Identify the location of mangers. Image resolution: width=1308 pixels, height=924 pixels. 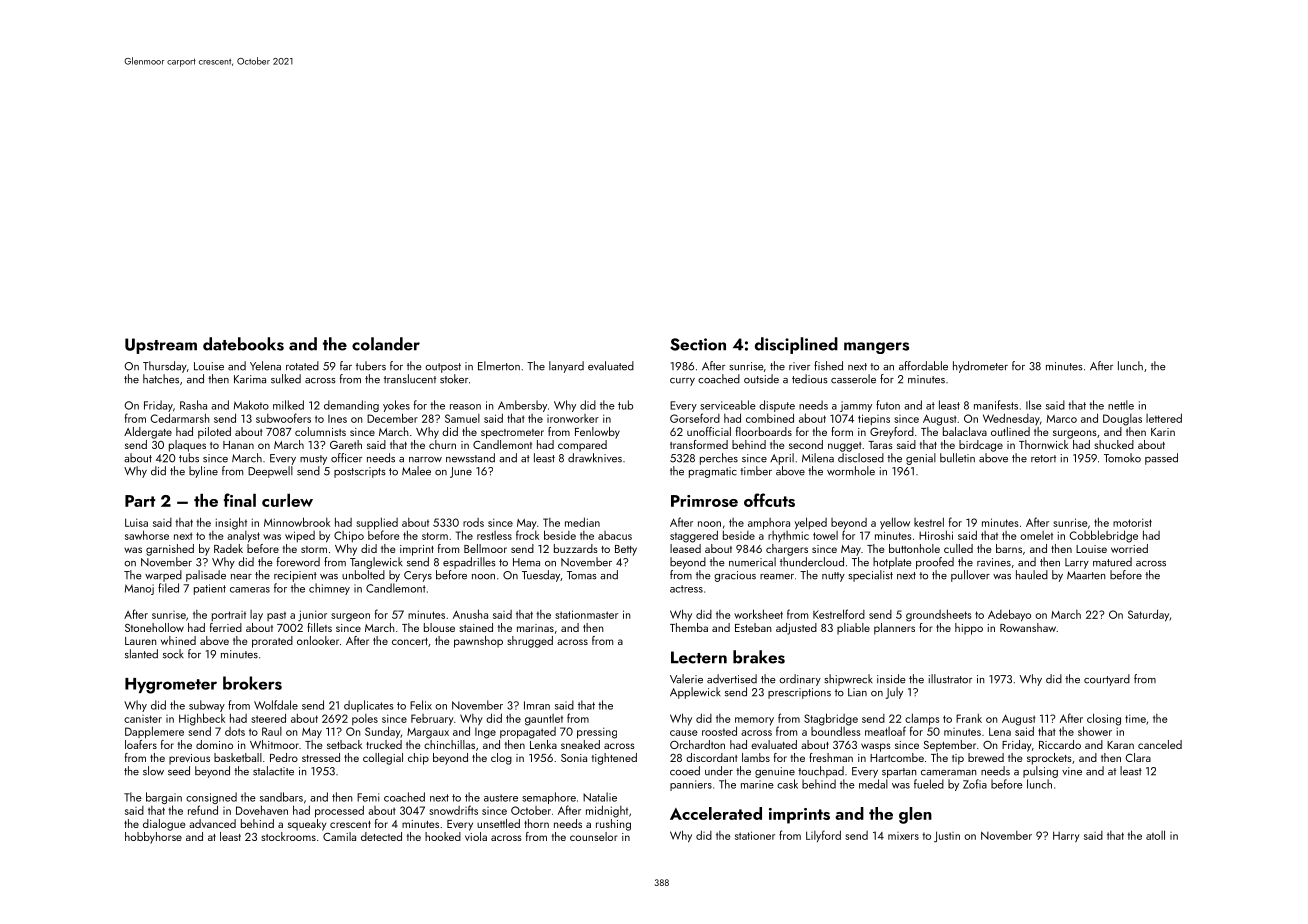
(876, 348).
